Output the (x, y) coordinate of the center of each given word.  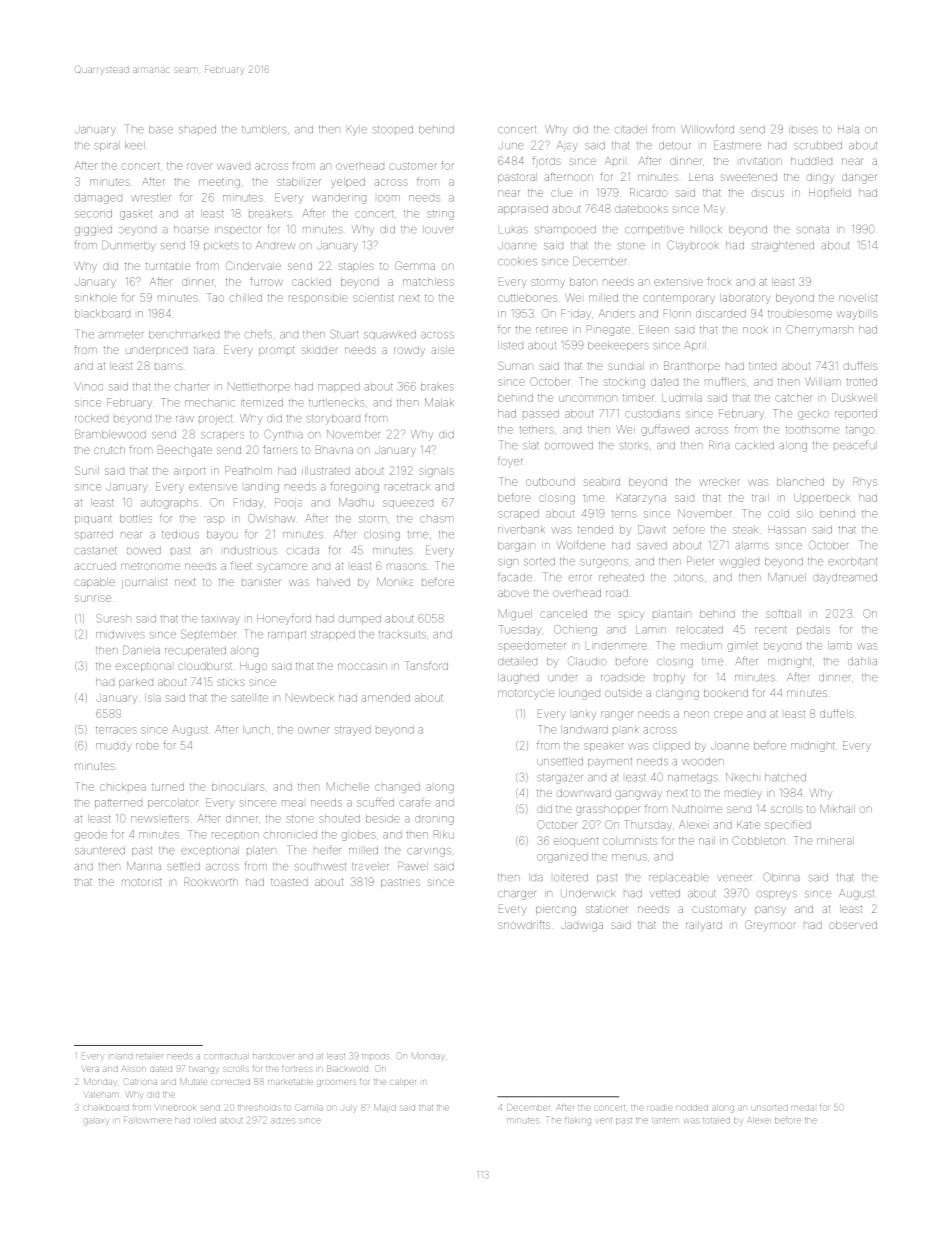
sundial (626, 366)
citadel (631, 129)
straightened (783, 246)
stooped (393, 129)
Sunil (87, 470)
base (161, 129)
